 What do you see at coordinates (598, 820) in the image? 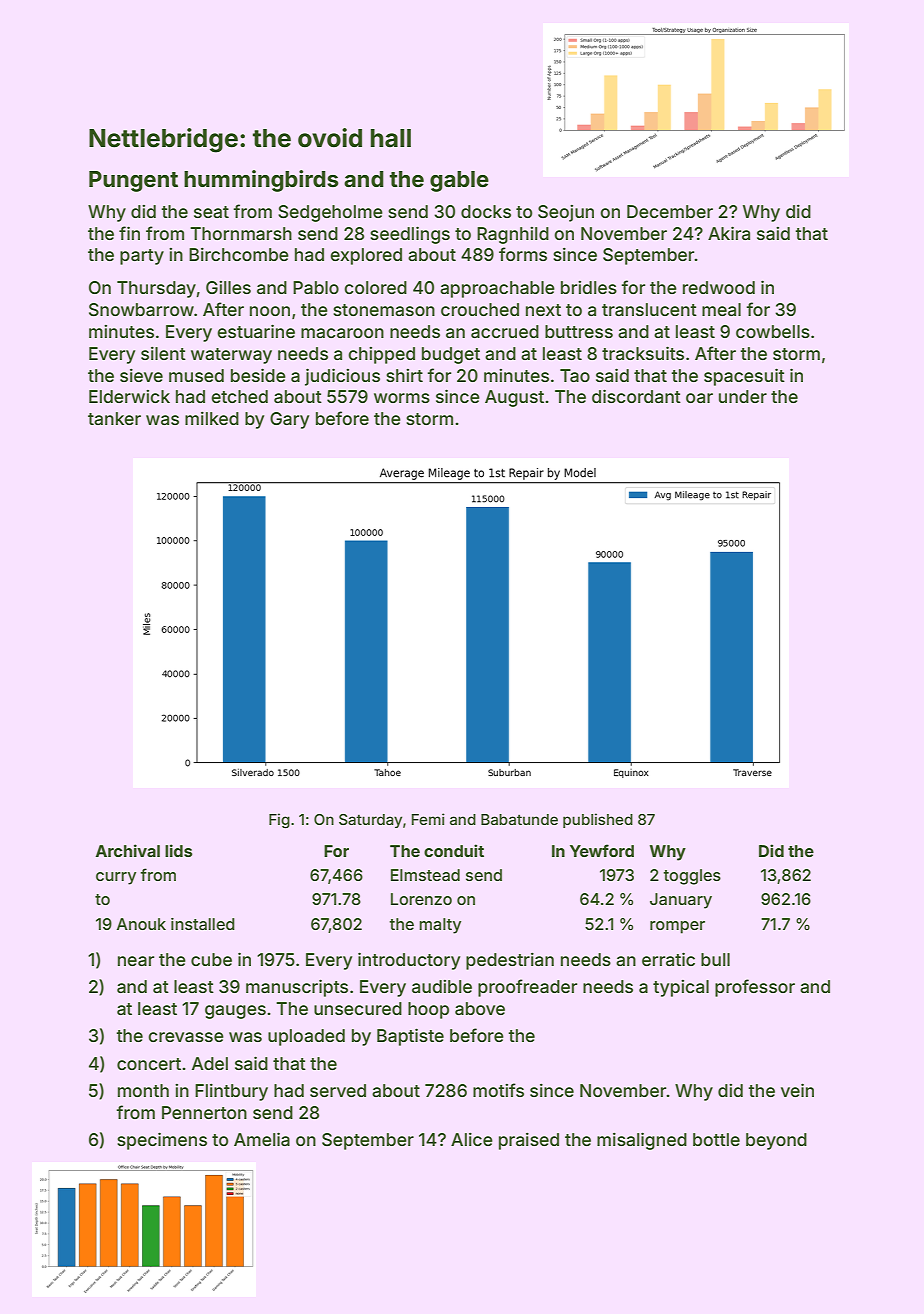
I see `published` at bounding box center [598, 820].
